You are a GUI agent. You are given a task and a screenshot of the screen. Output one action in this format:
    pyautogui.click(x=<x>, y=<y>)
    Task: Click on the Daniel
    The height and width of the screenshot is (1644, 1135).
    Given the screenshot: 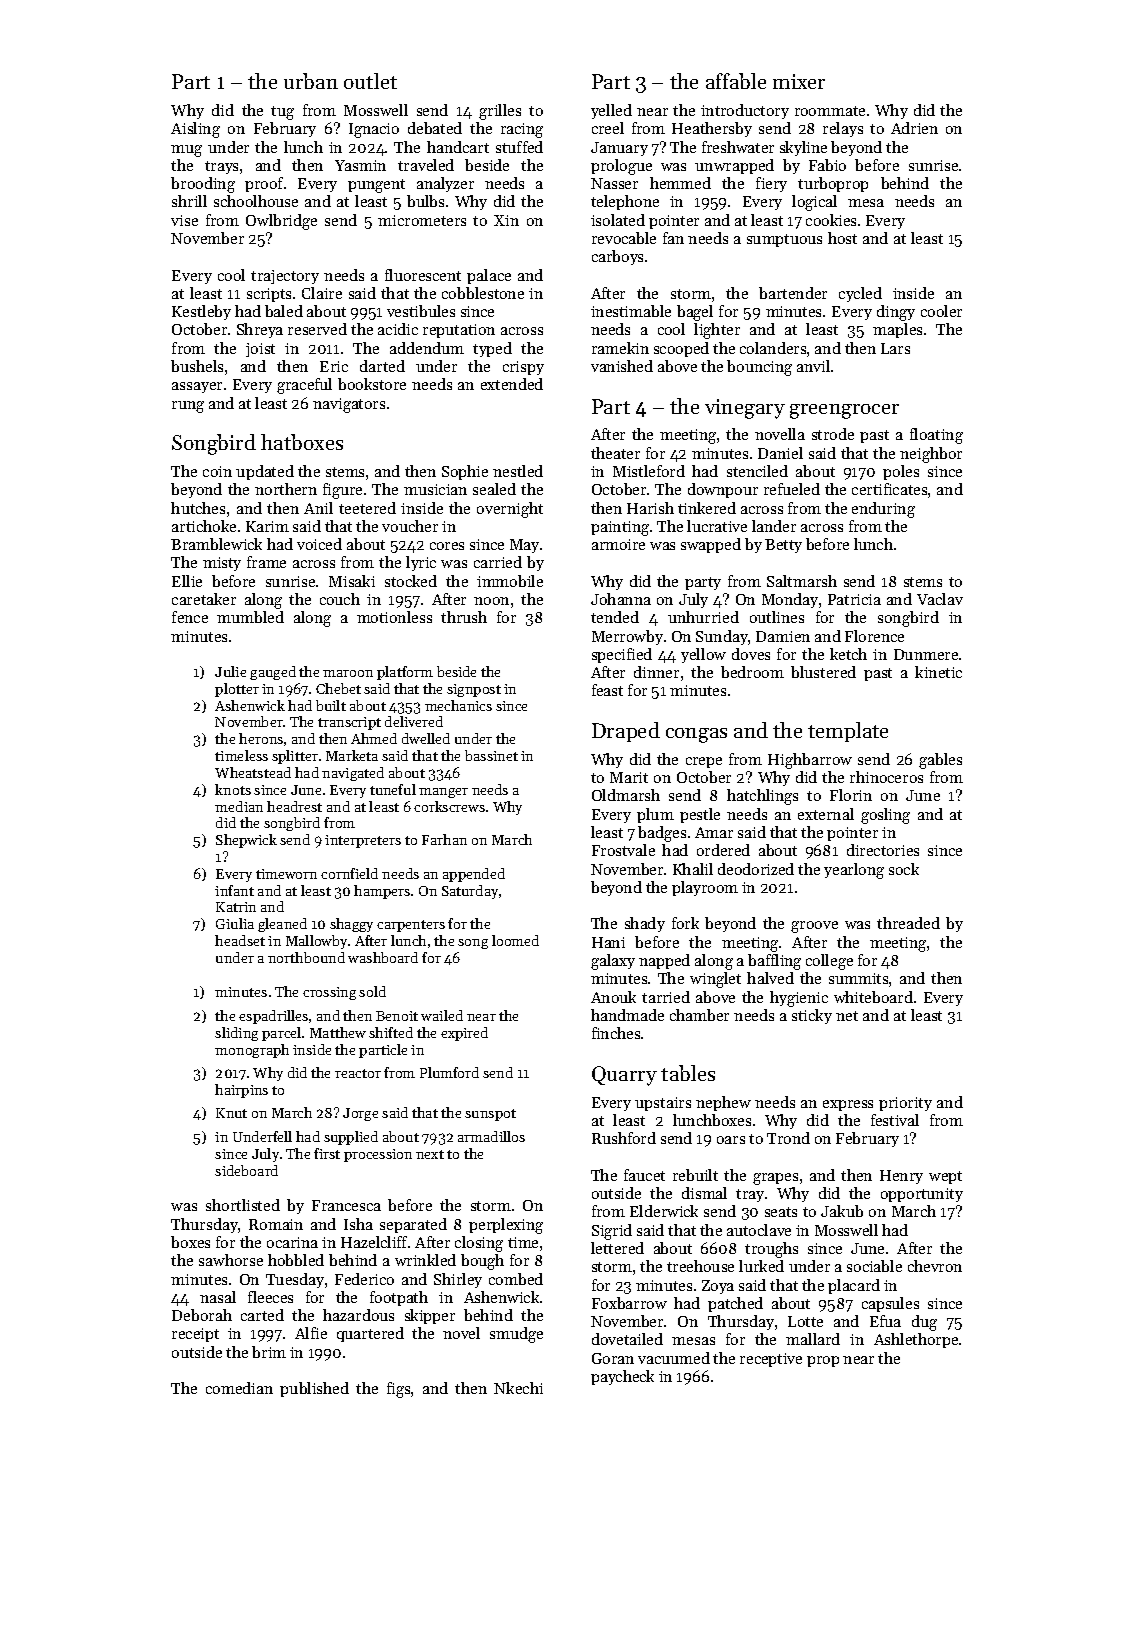 What is the action you would take?
    pyautogui.click(x=780, y=453)
